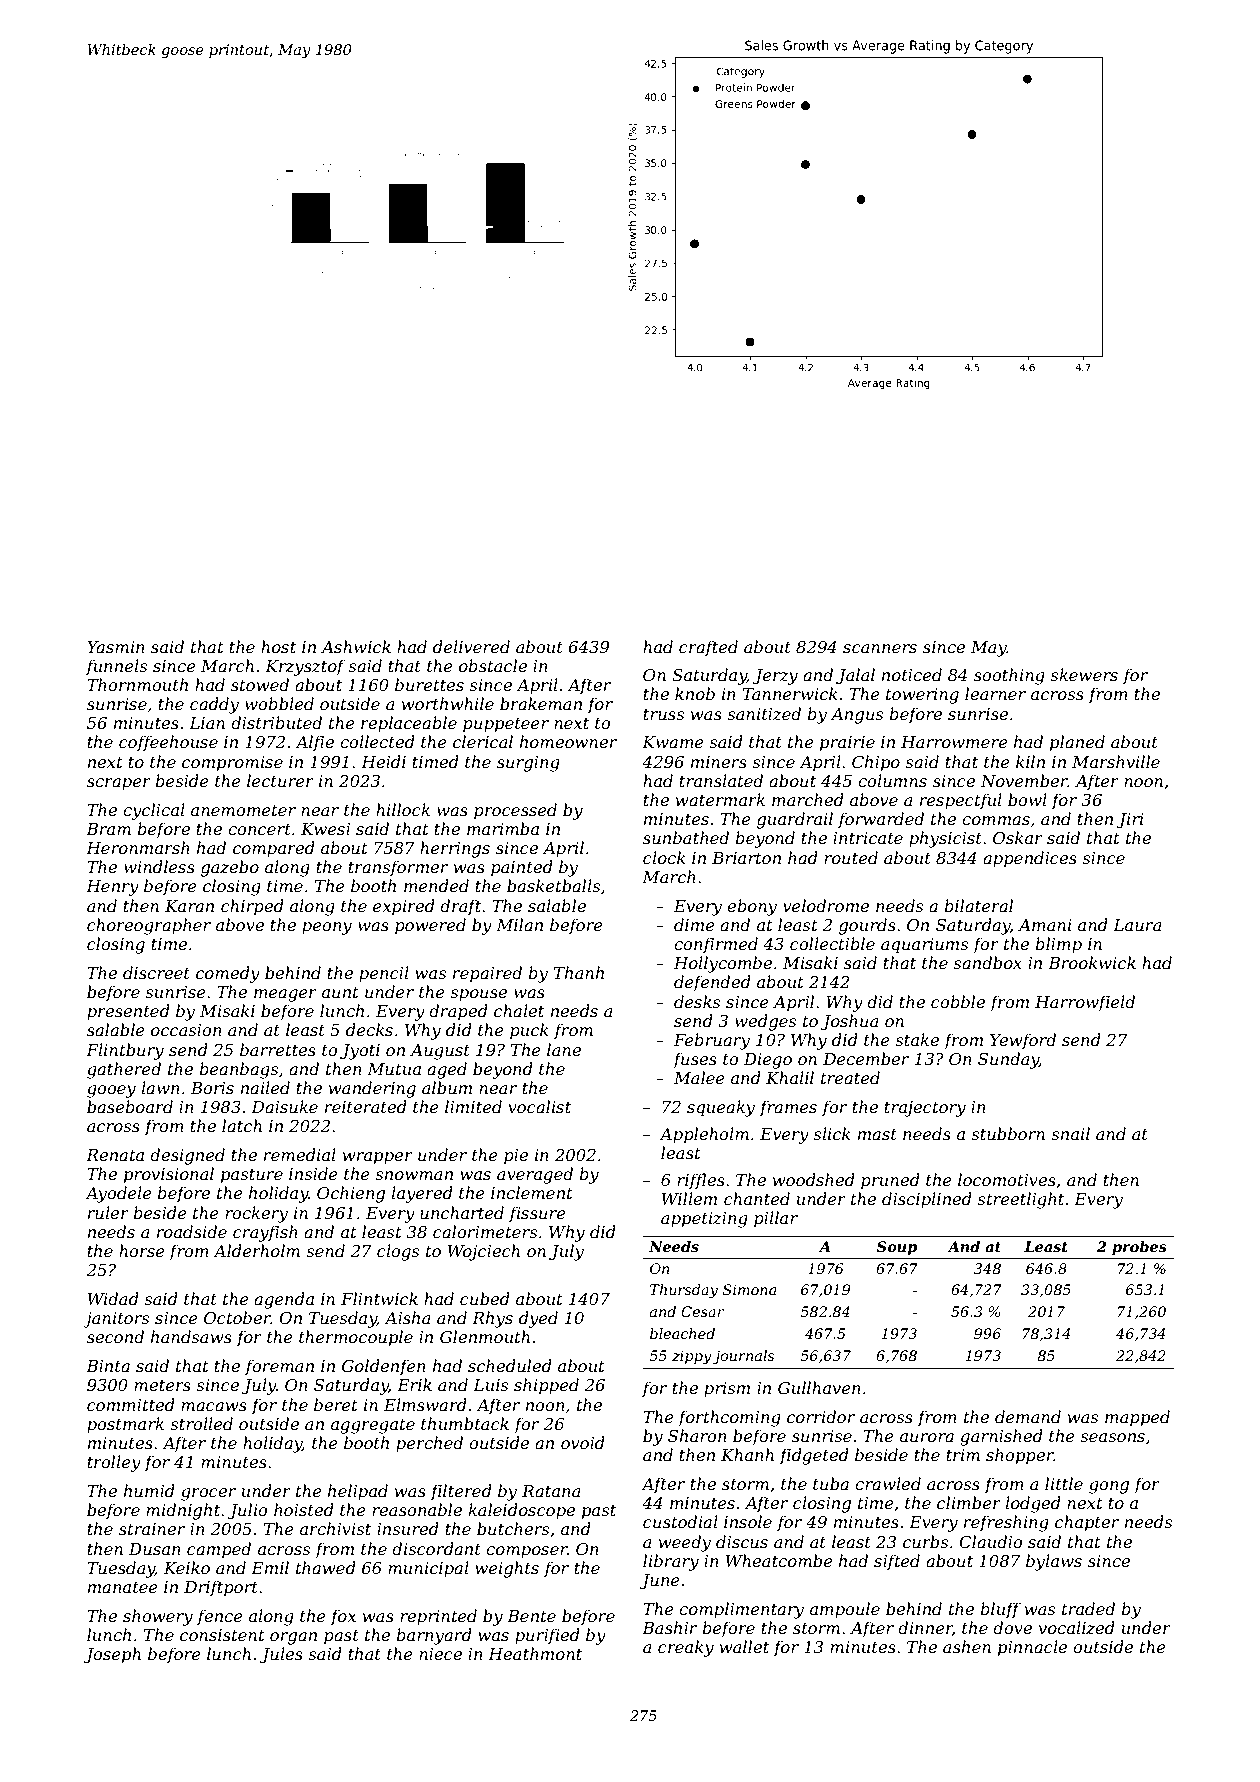 The width and height of the document is (1260, 1782). I want to click on disciplined, so click(927, 1200).
